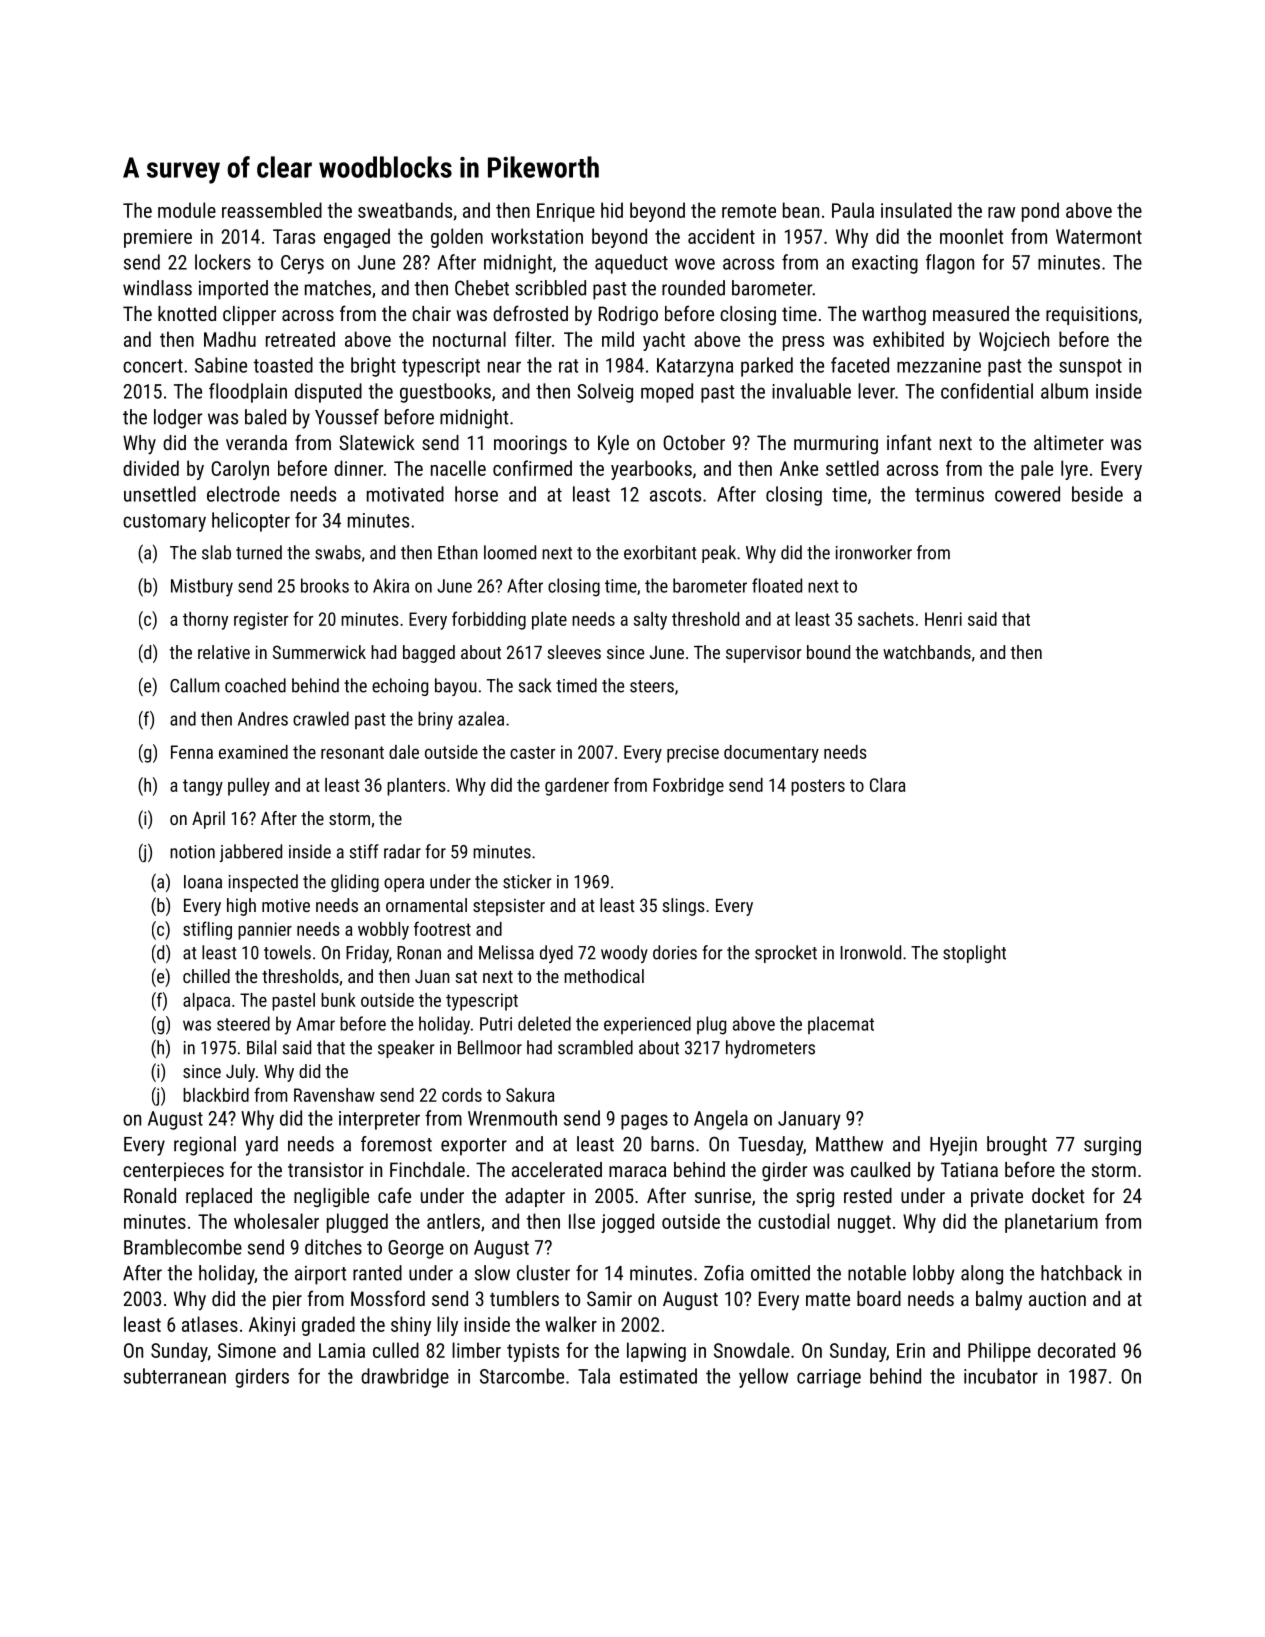  What do you see at coordinates (283, 365) in the screenshot?
I see `toasted` at bounding box center [283, 365].
